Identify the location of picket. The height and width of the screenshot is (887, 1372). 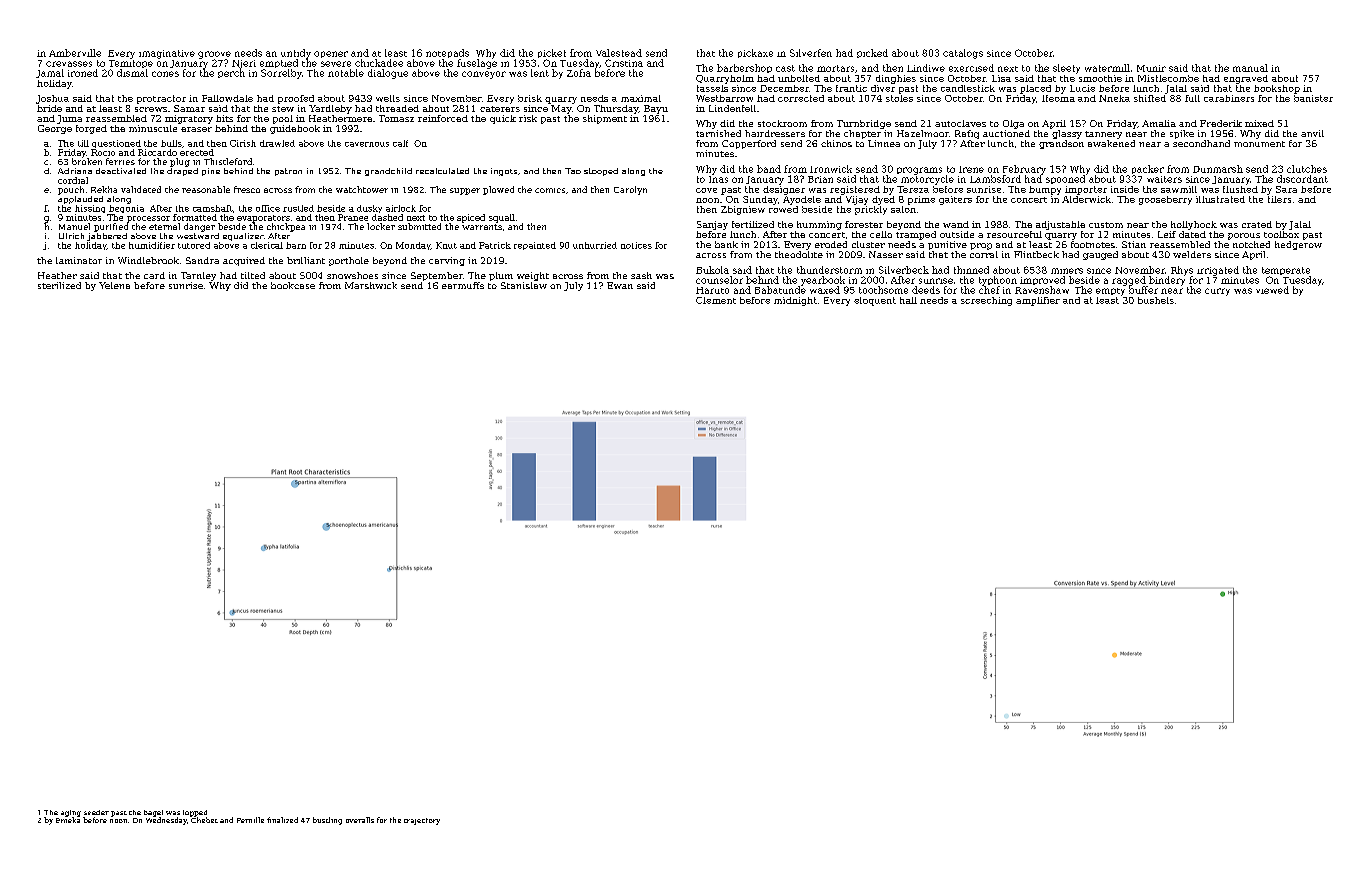
(552, 53).
